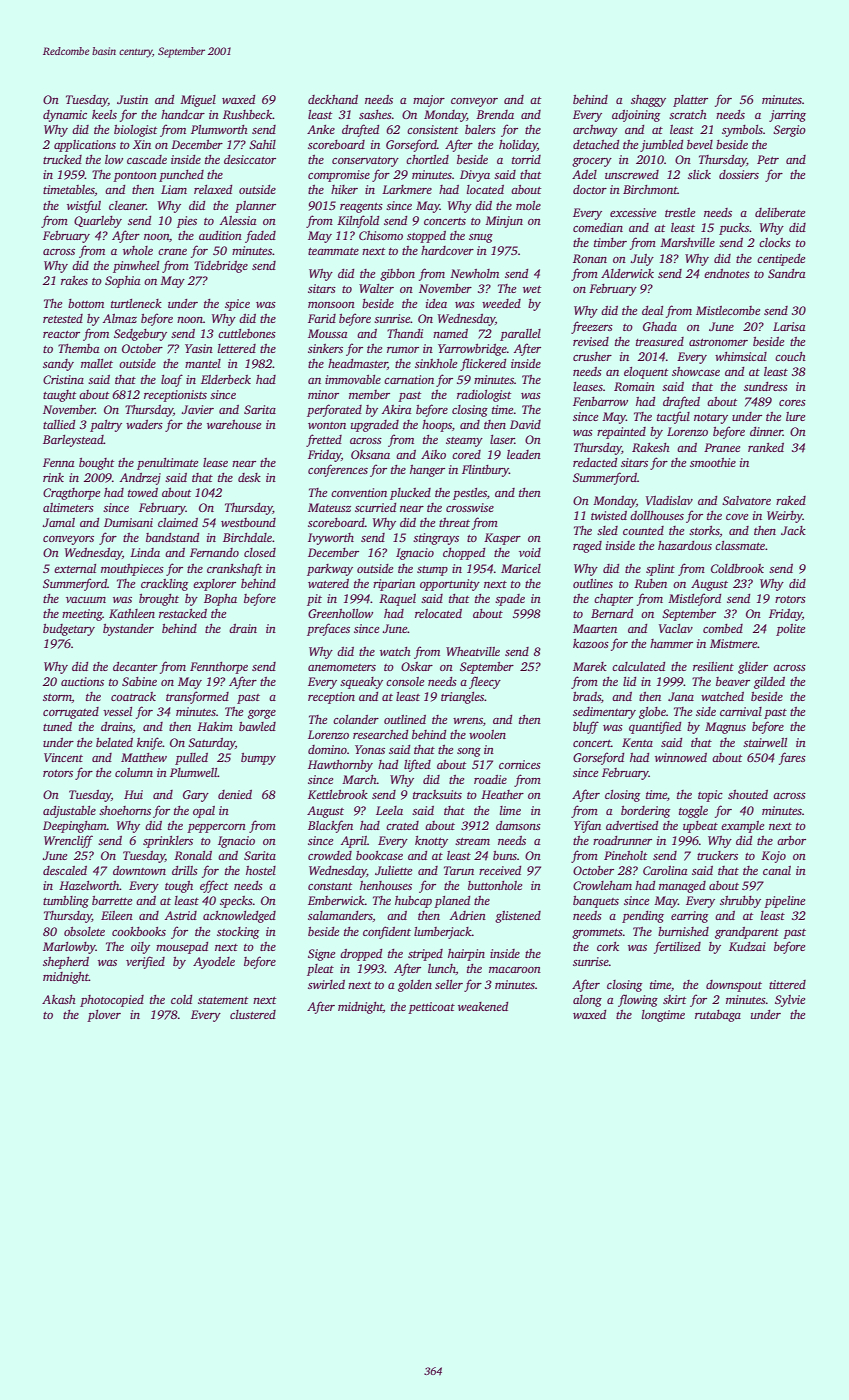  Describe the element at coordinates (415, 986) in the screenshot. I see `golden` at that location.
